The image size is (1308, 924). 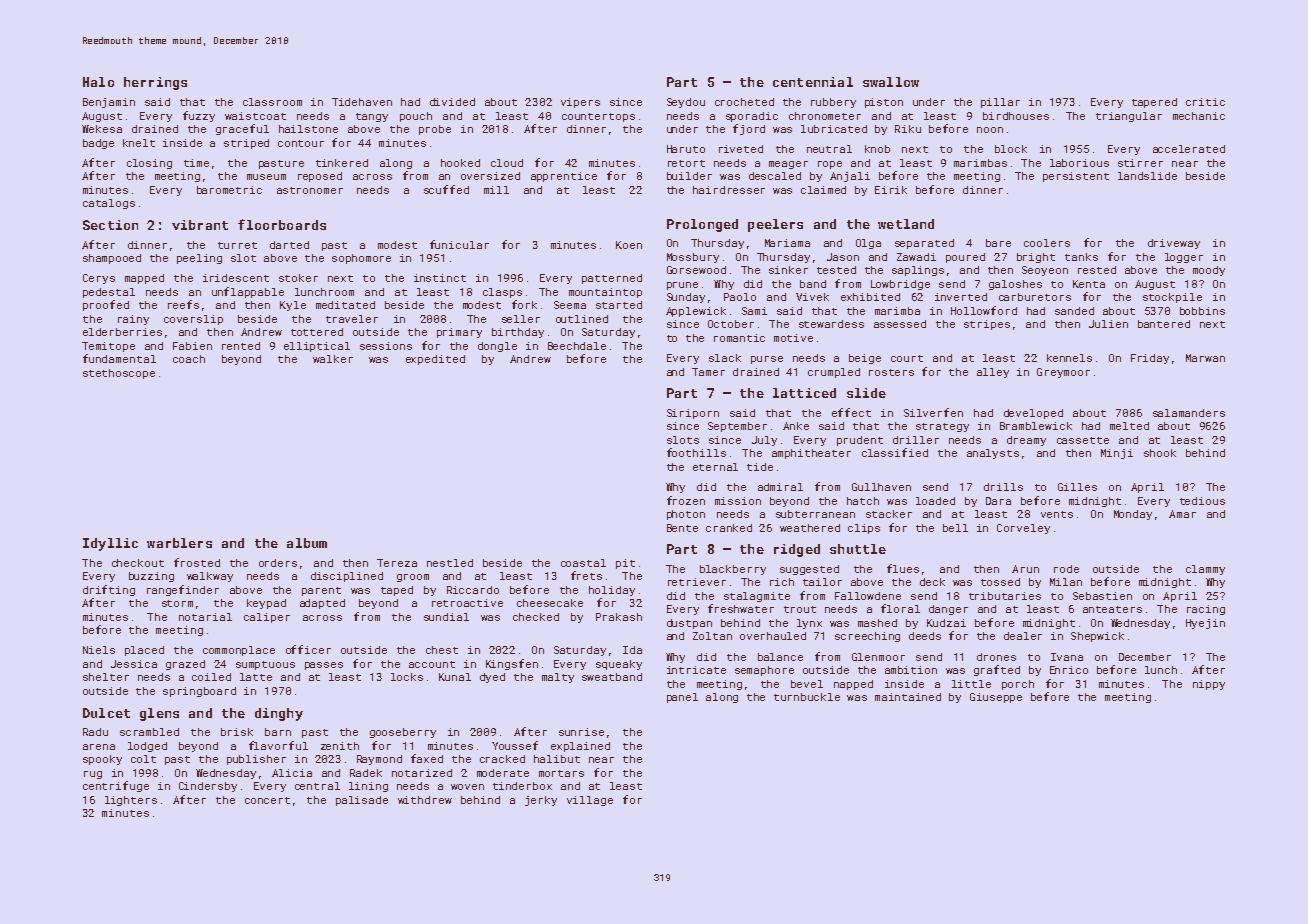 What do you see at coordinates (702, 225) in the page?
I see `Prolonged` at bounding box center [702, 225].
